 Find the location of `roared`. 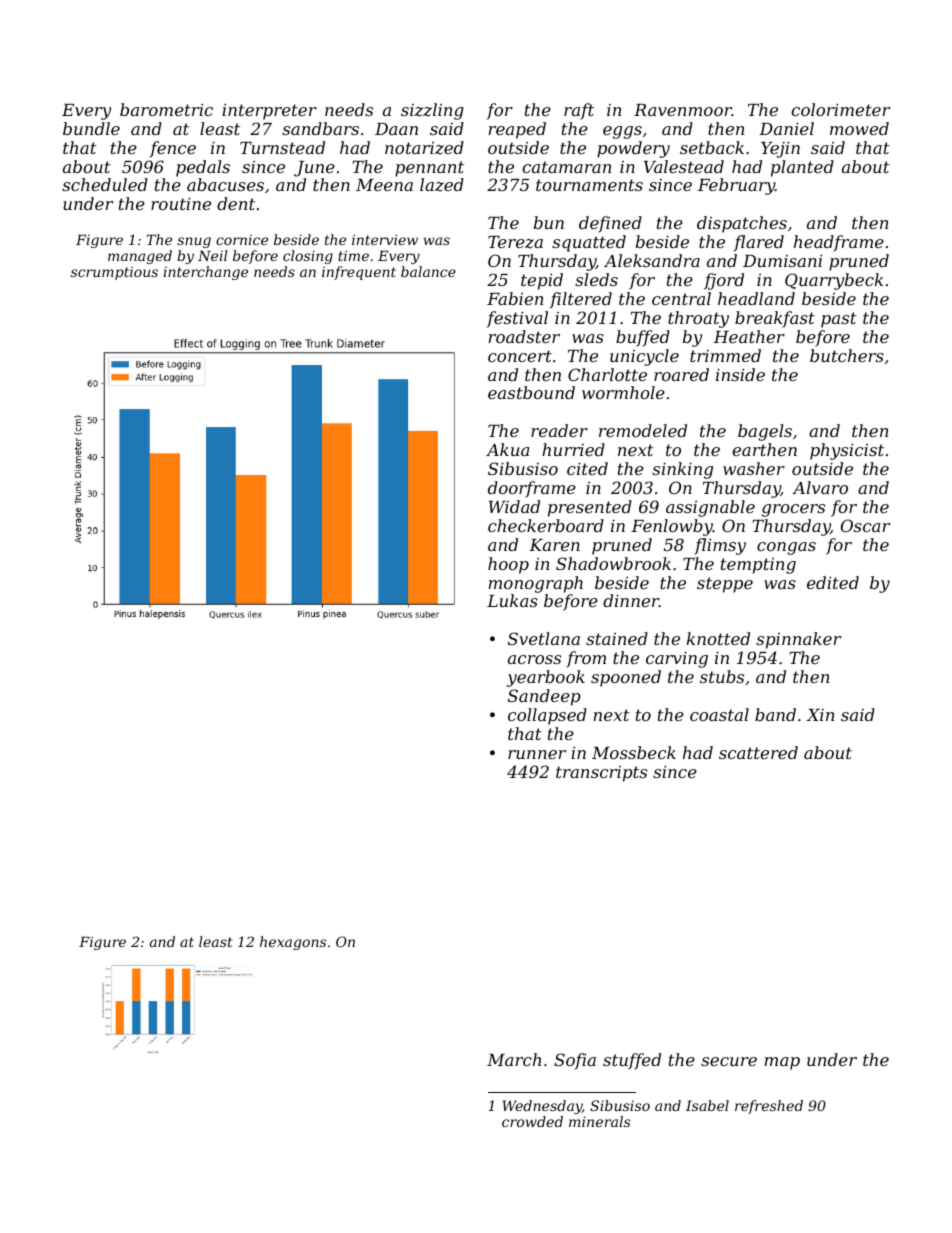

roared is located at coordinates (681, 374).
